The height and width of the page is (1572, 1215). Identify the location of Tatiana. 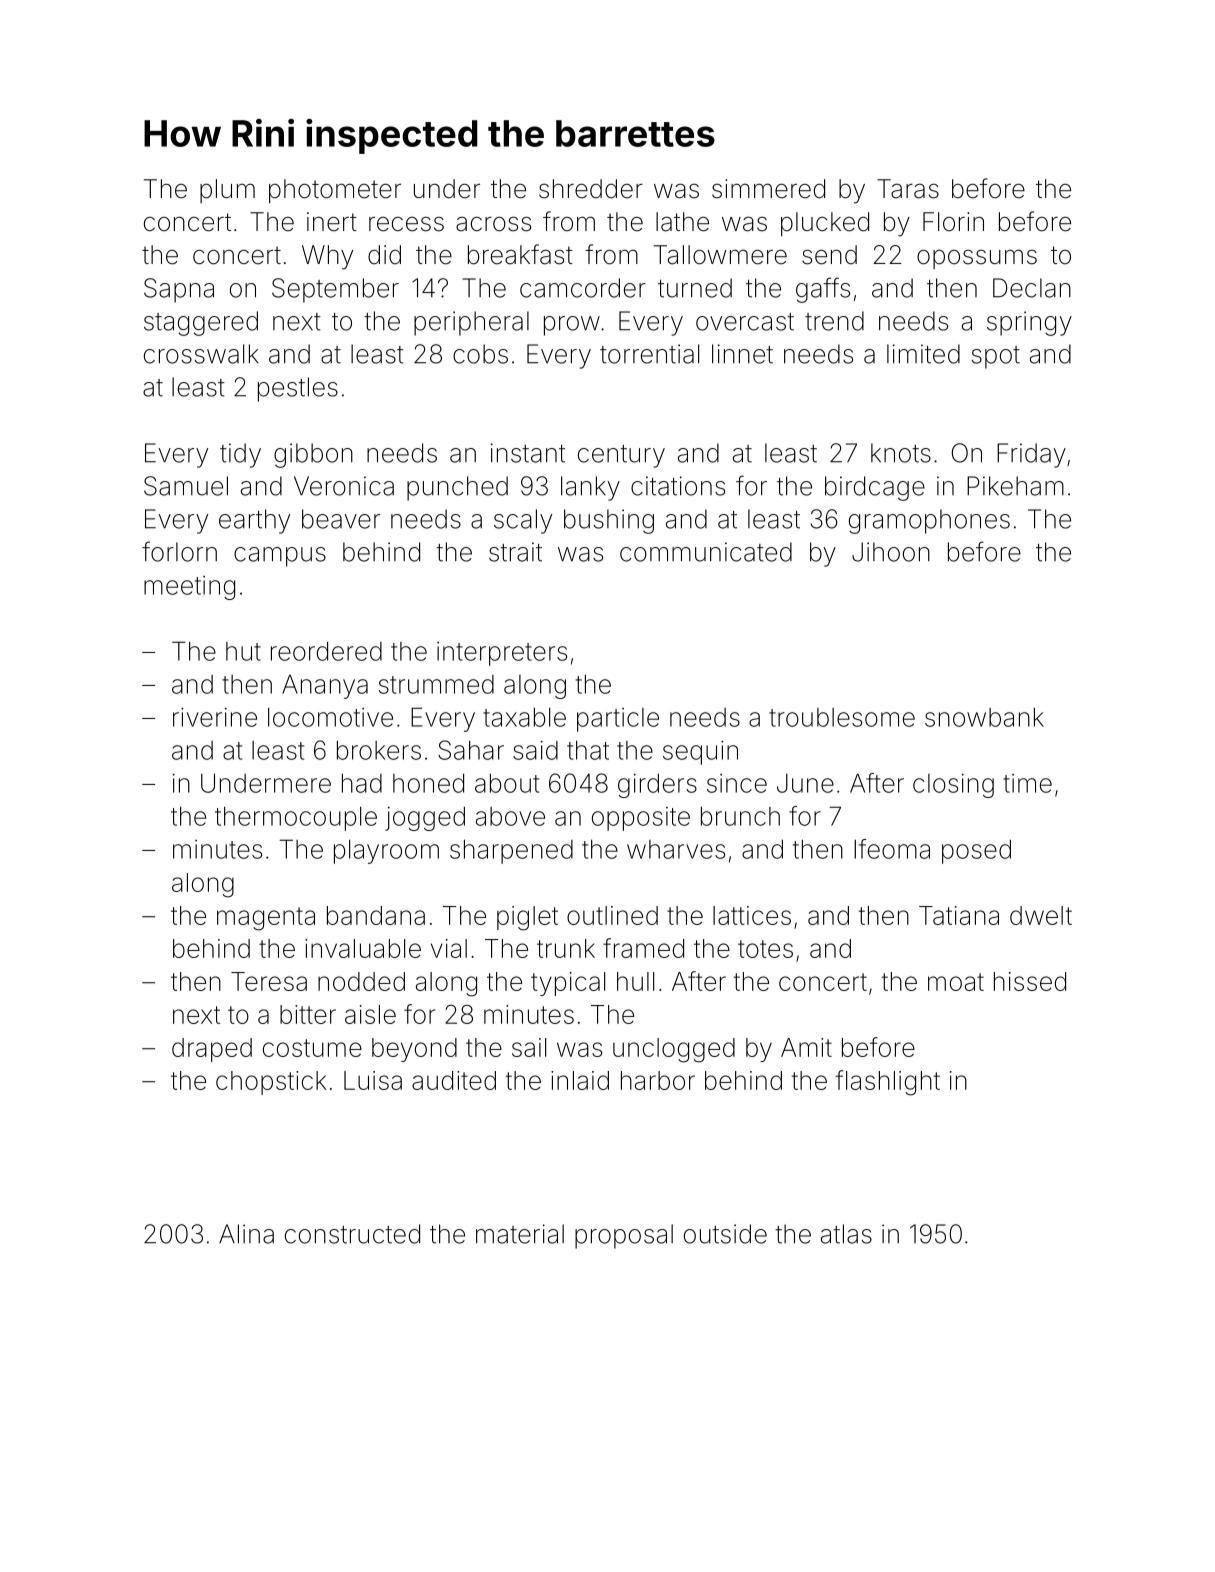
(959, 915).
